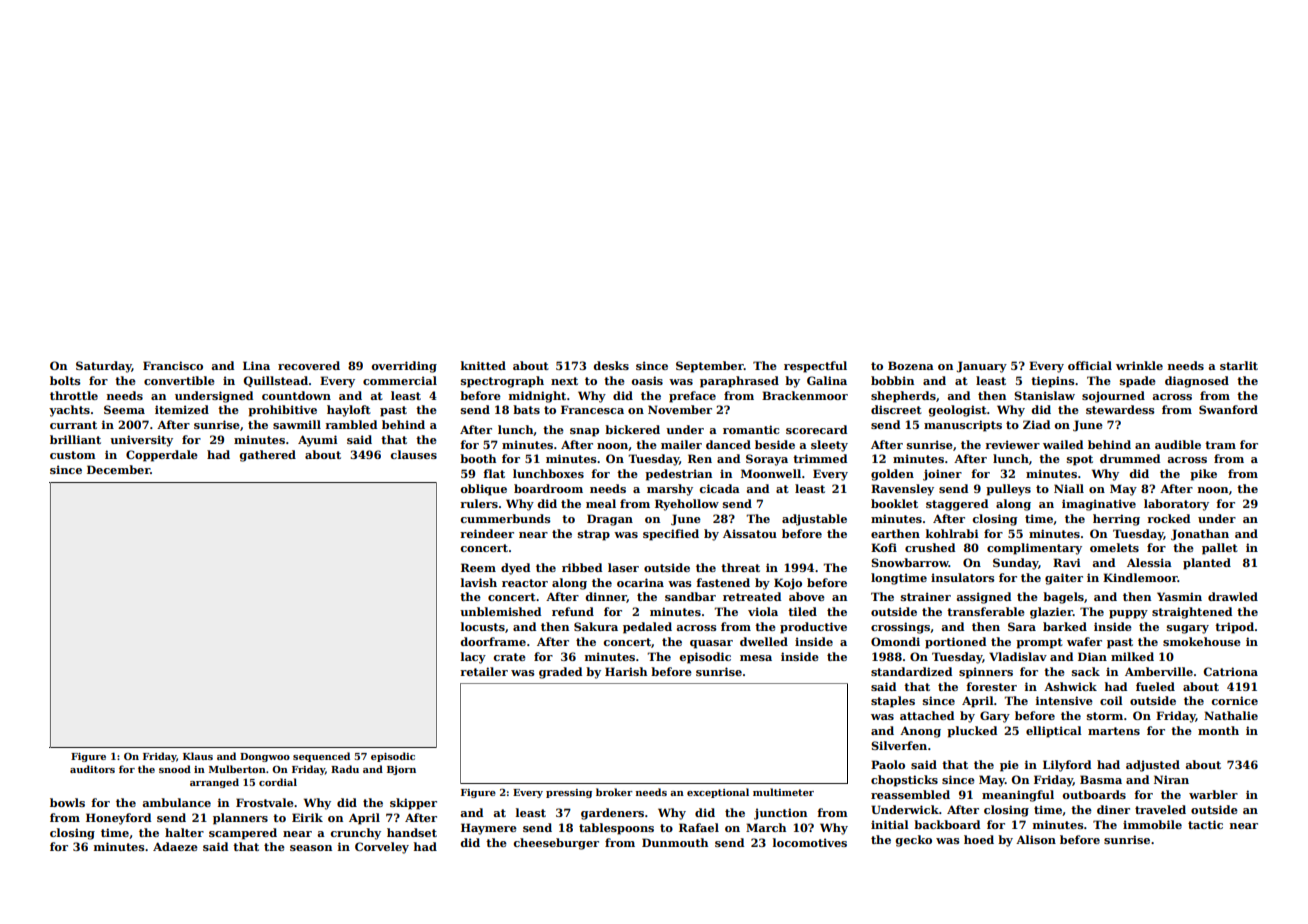 This page has width=1308, height=924. I want to click on convertible, so click(179, 380).
